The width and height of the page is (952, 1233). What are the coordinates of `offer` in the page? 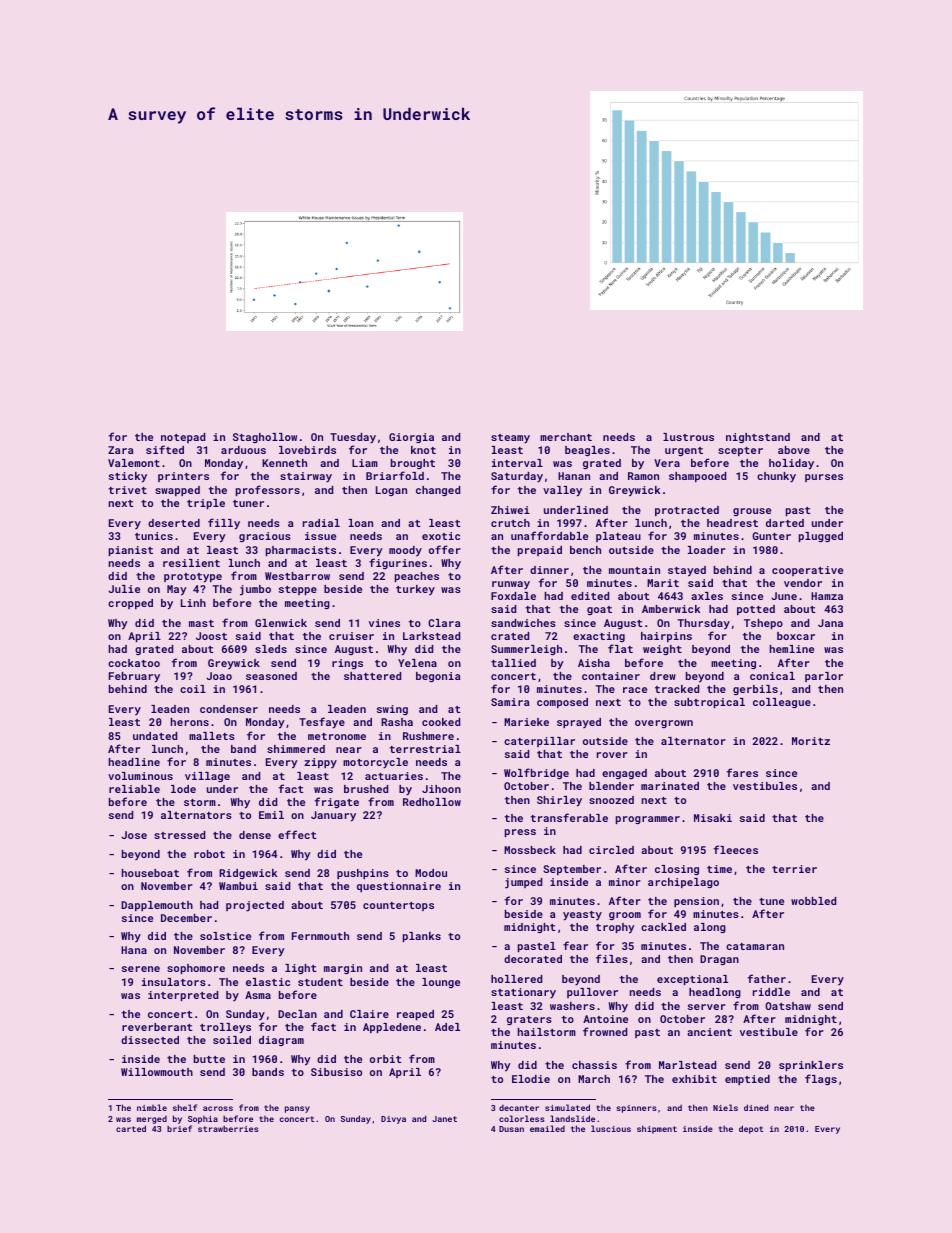 It's located at (445, 549).
